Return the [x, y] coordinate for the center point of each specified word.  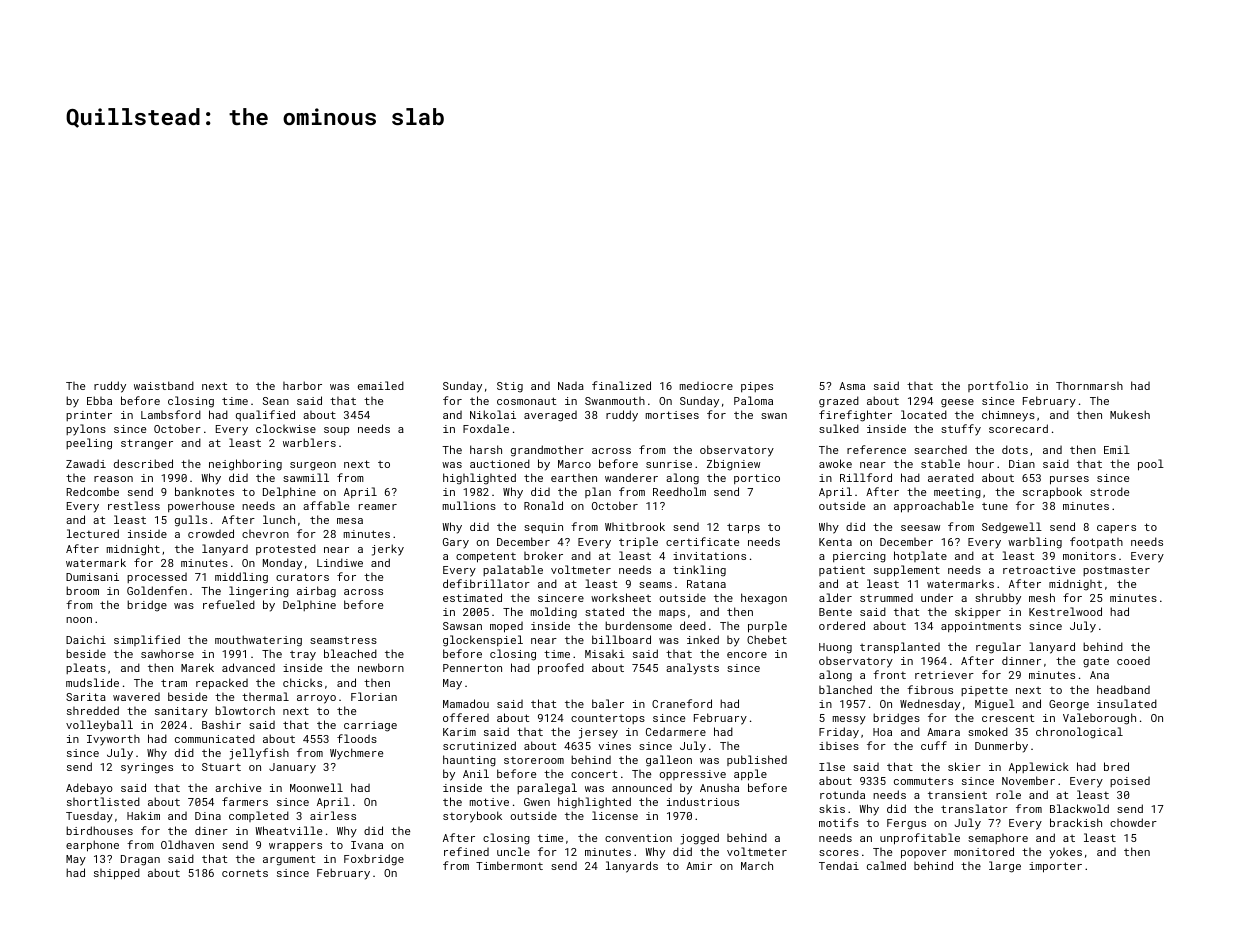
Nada [571, 386]
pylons [86, 430]
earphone [92, 846]
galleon [669, 761]
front [889, 674]
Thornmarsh [1089, 386]
